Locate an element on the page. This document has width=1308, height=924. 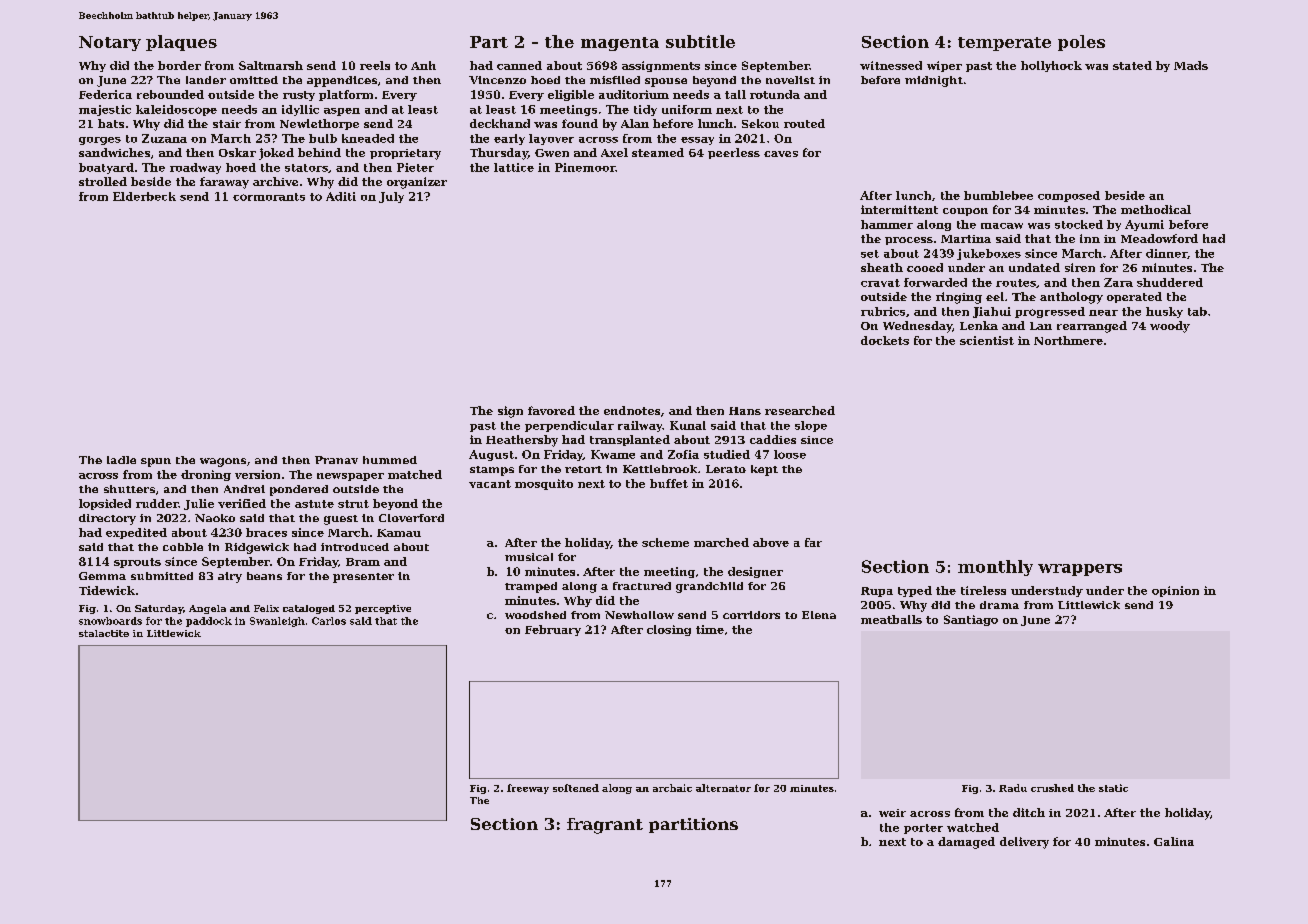
subtitle is located at coordinates (700, 41).
